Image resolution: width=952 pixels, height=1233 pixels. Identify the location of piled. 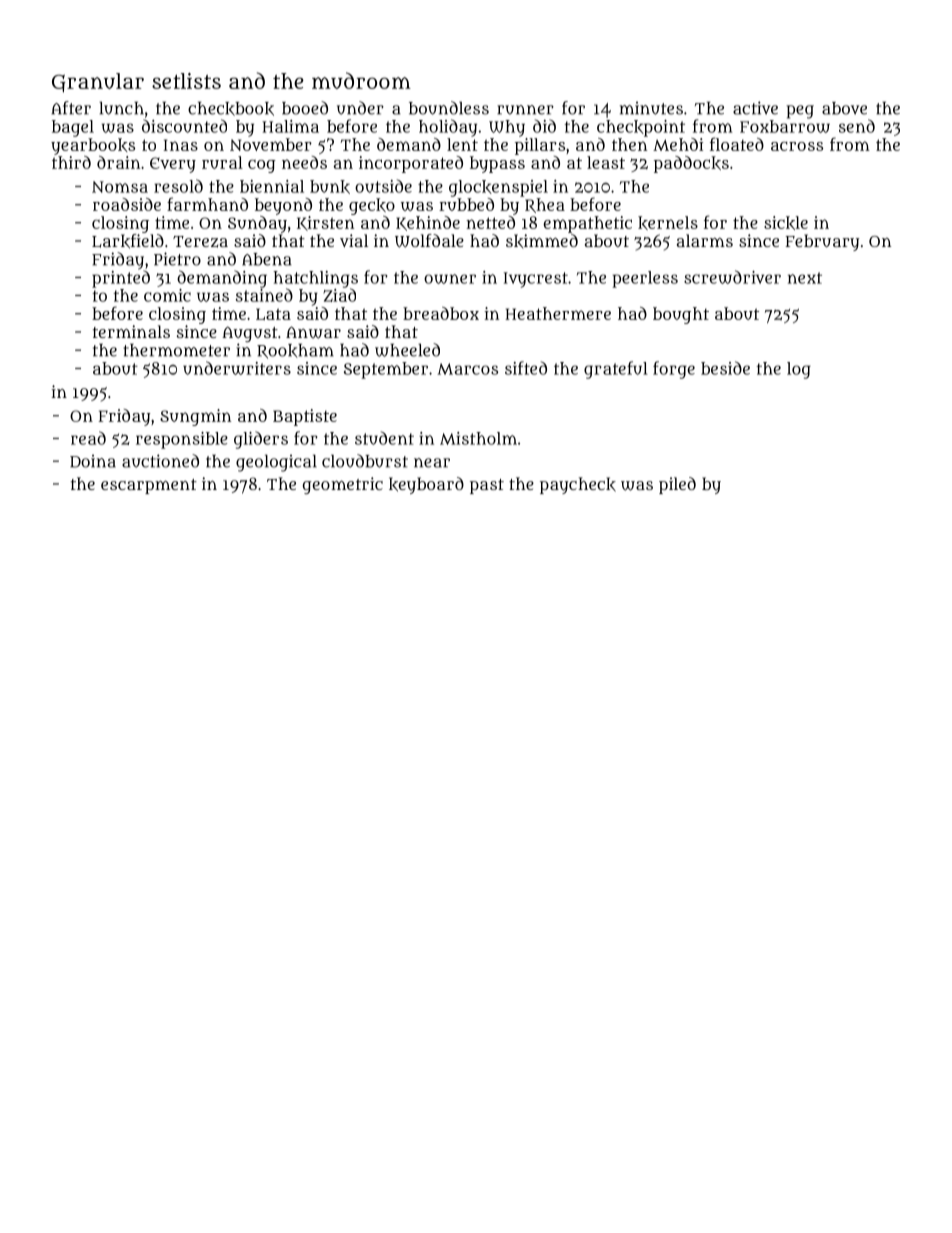
(677, 485).
